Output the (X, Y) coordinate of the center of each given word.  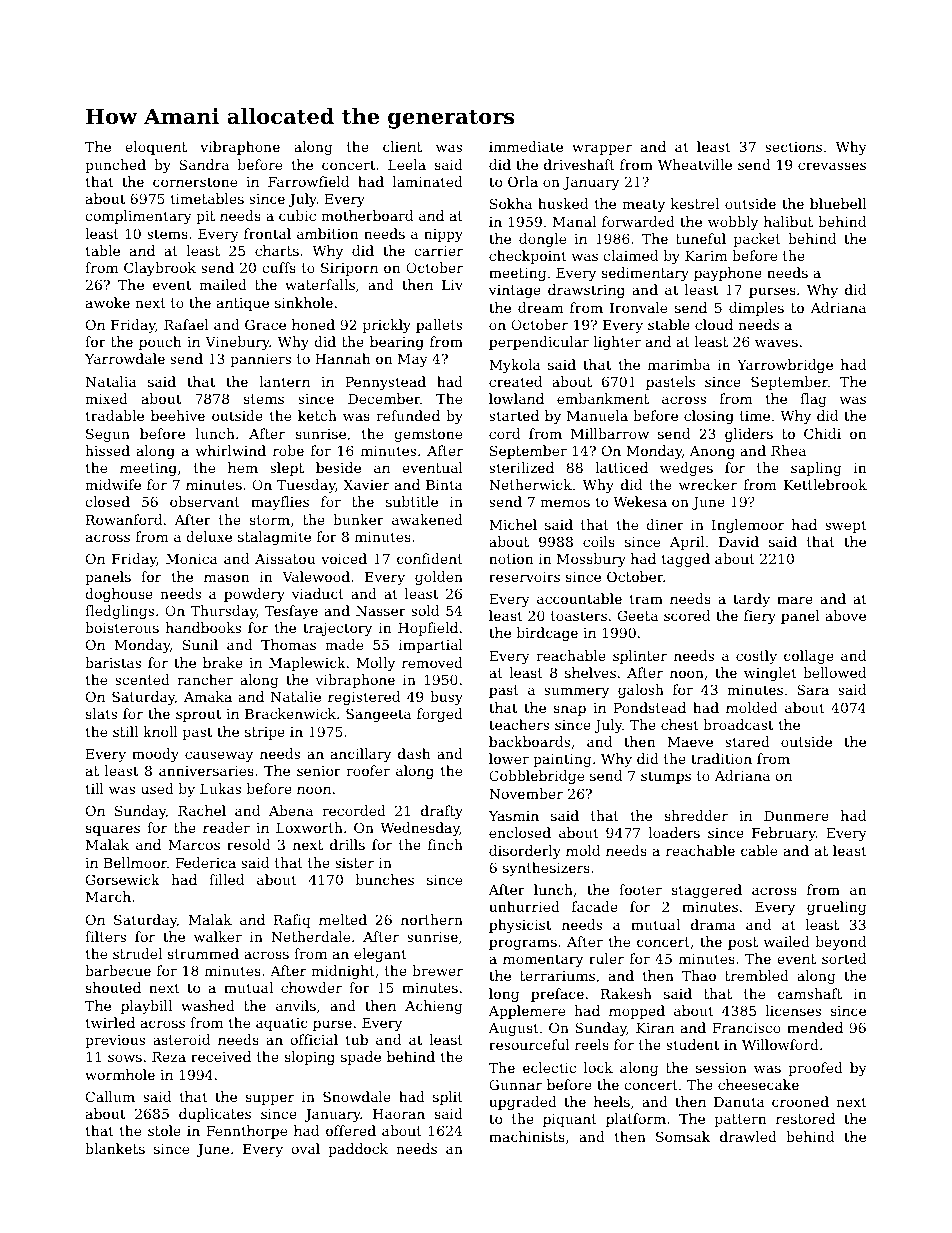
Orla (523, 181)
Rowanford (124, 519)
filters (105, 936)
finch (445, 844)
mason (227, 578)
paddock (358, 1150)
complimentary (138, 217)
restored (805, 1118)
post (743, 943)
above (845, 615)
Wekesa (640, 501)
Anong (712, 452)
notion (511, 559)
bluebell (838, 203)
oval (305, 1148)
